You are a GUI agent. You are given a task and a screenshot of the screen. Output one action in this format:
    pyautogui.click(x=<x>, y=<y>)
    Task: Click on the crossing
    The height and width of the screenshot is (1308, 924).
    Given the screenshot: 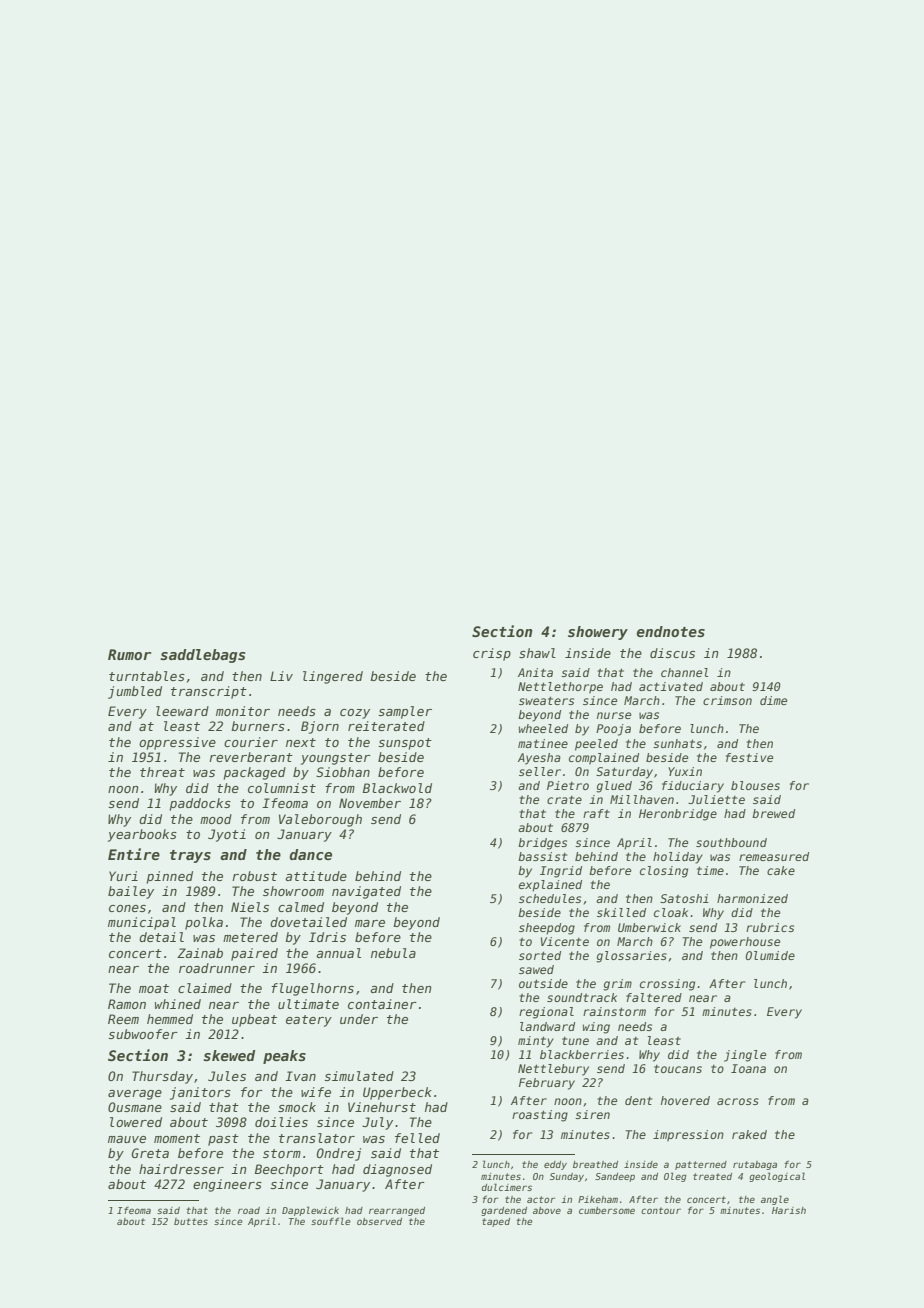 What is the action you would take?
    pyautogui.click(x=667, y=985)
